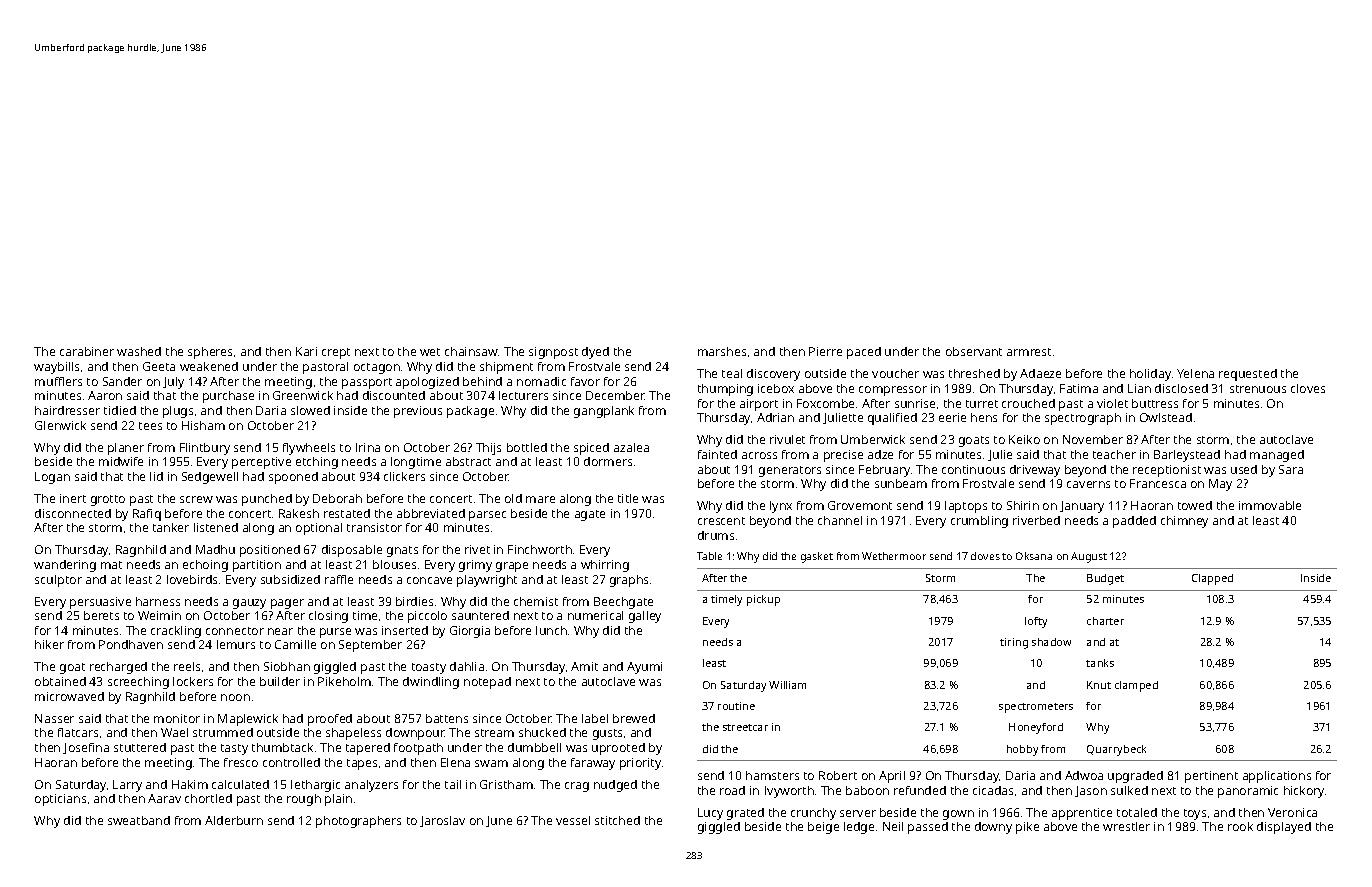 The height and width of the screenshot is (887, 1372). What do you see at coordinates (1240, 826) in the screenshot?
I see `rook` at bounding box center [1240, 826].
